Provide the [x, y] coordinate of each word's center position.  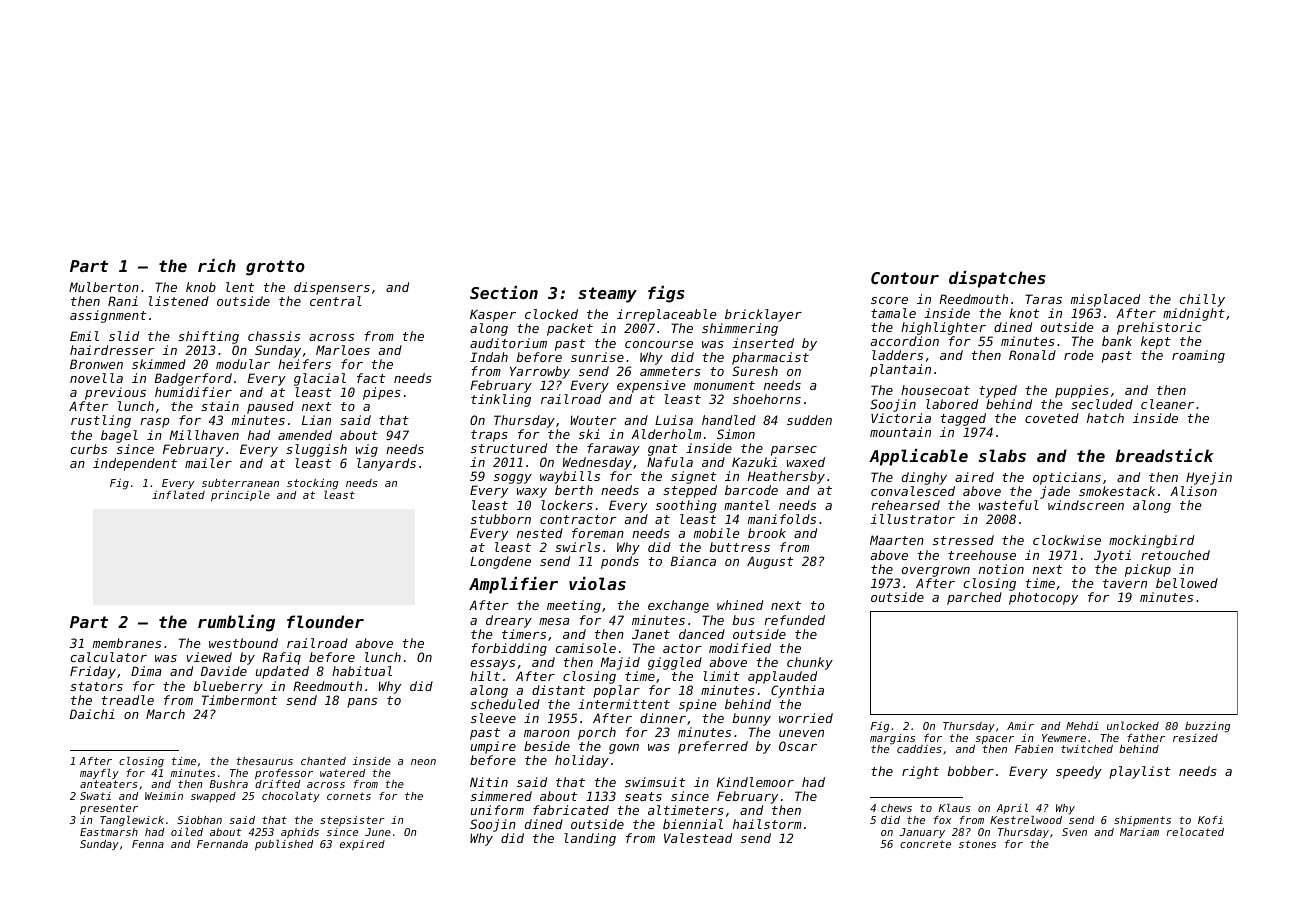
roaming [1198, 356]
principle [240, 495]
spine [698, 705]
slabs [1002, 455]
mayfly [99, 774]
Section [504, 292]
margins [892, 739]
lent [240, 287]
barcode [751, 490]
